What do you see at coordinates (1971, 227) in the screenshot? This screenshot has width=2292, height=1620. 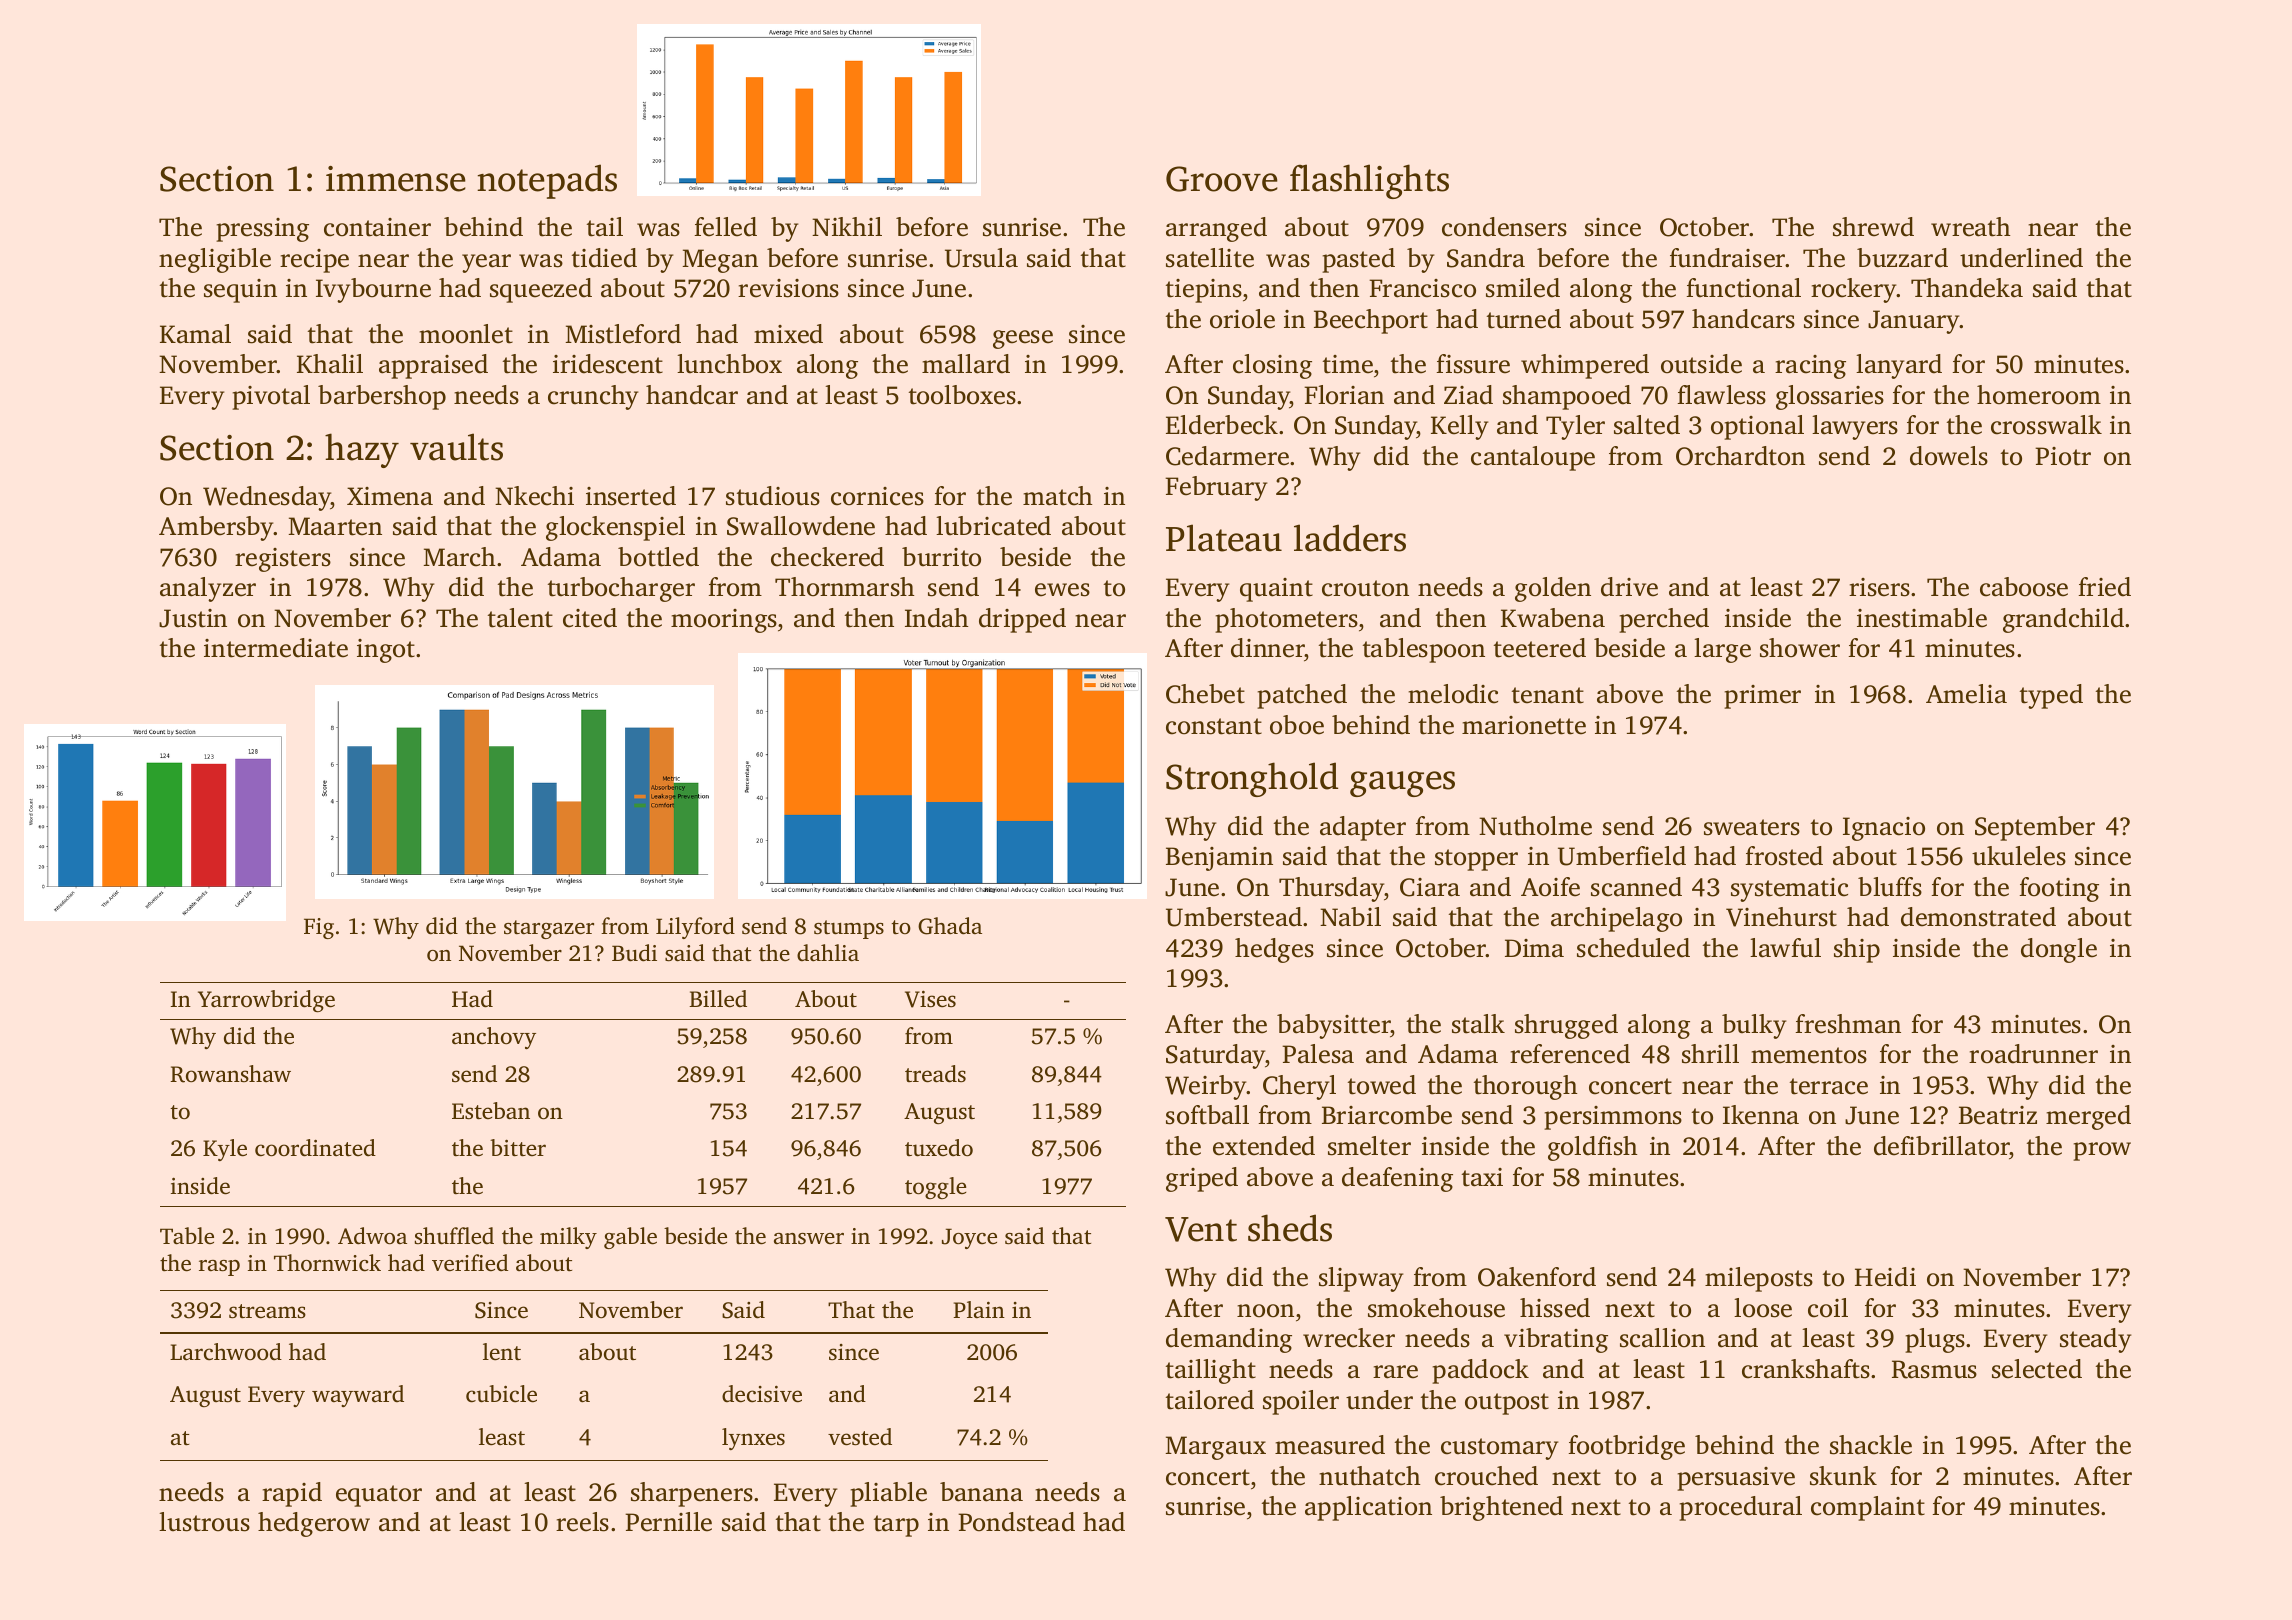 I see `wreath` at bounding box center [1971, 227].
